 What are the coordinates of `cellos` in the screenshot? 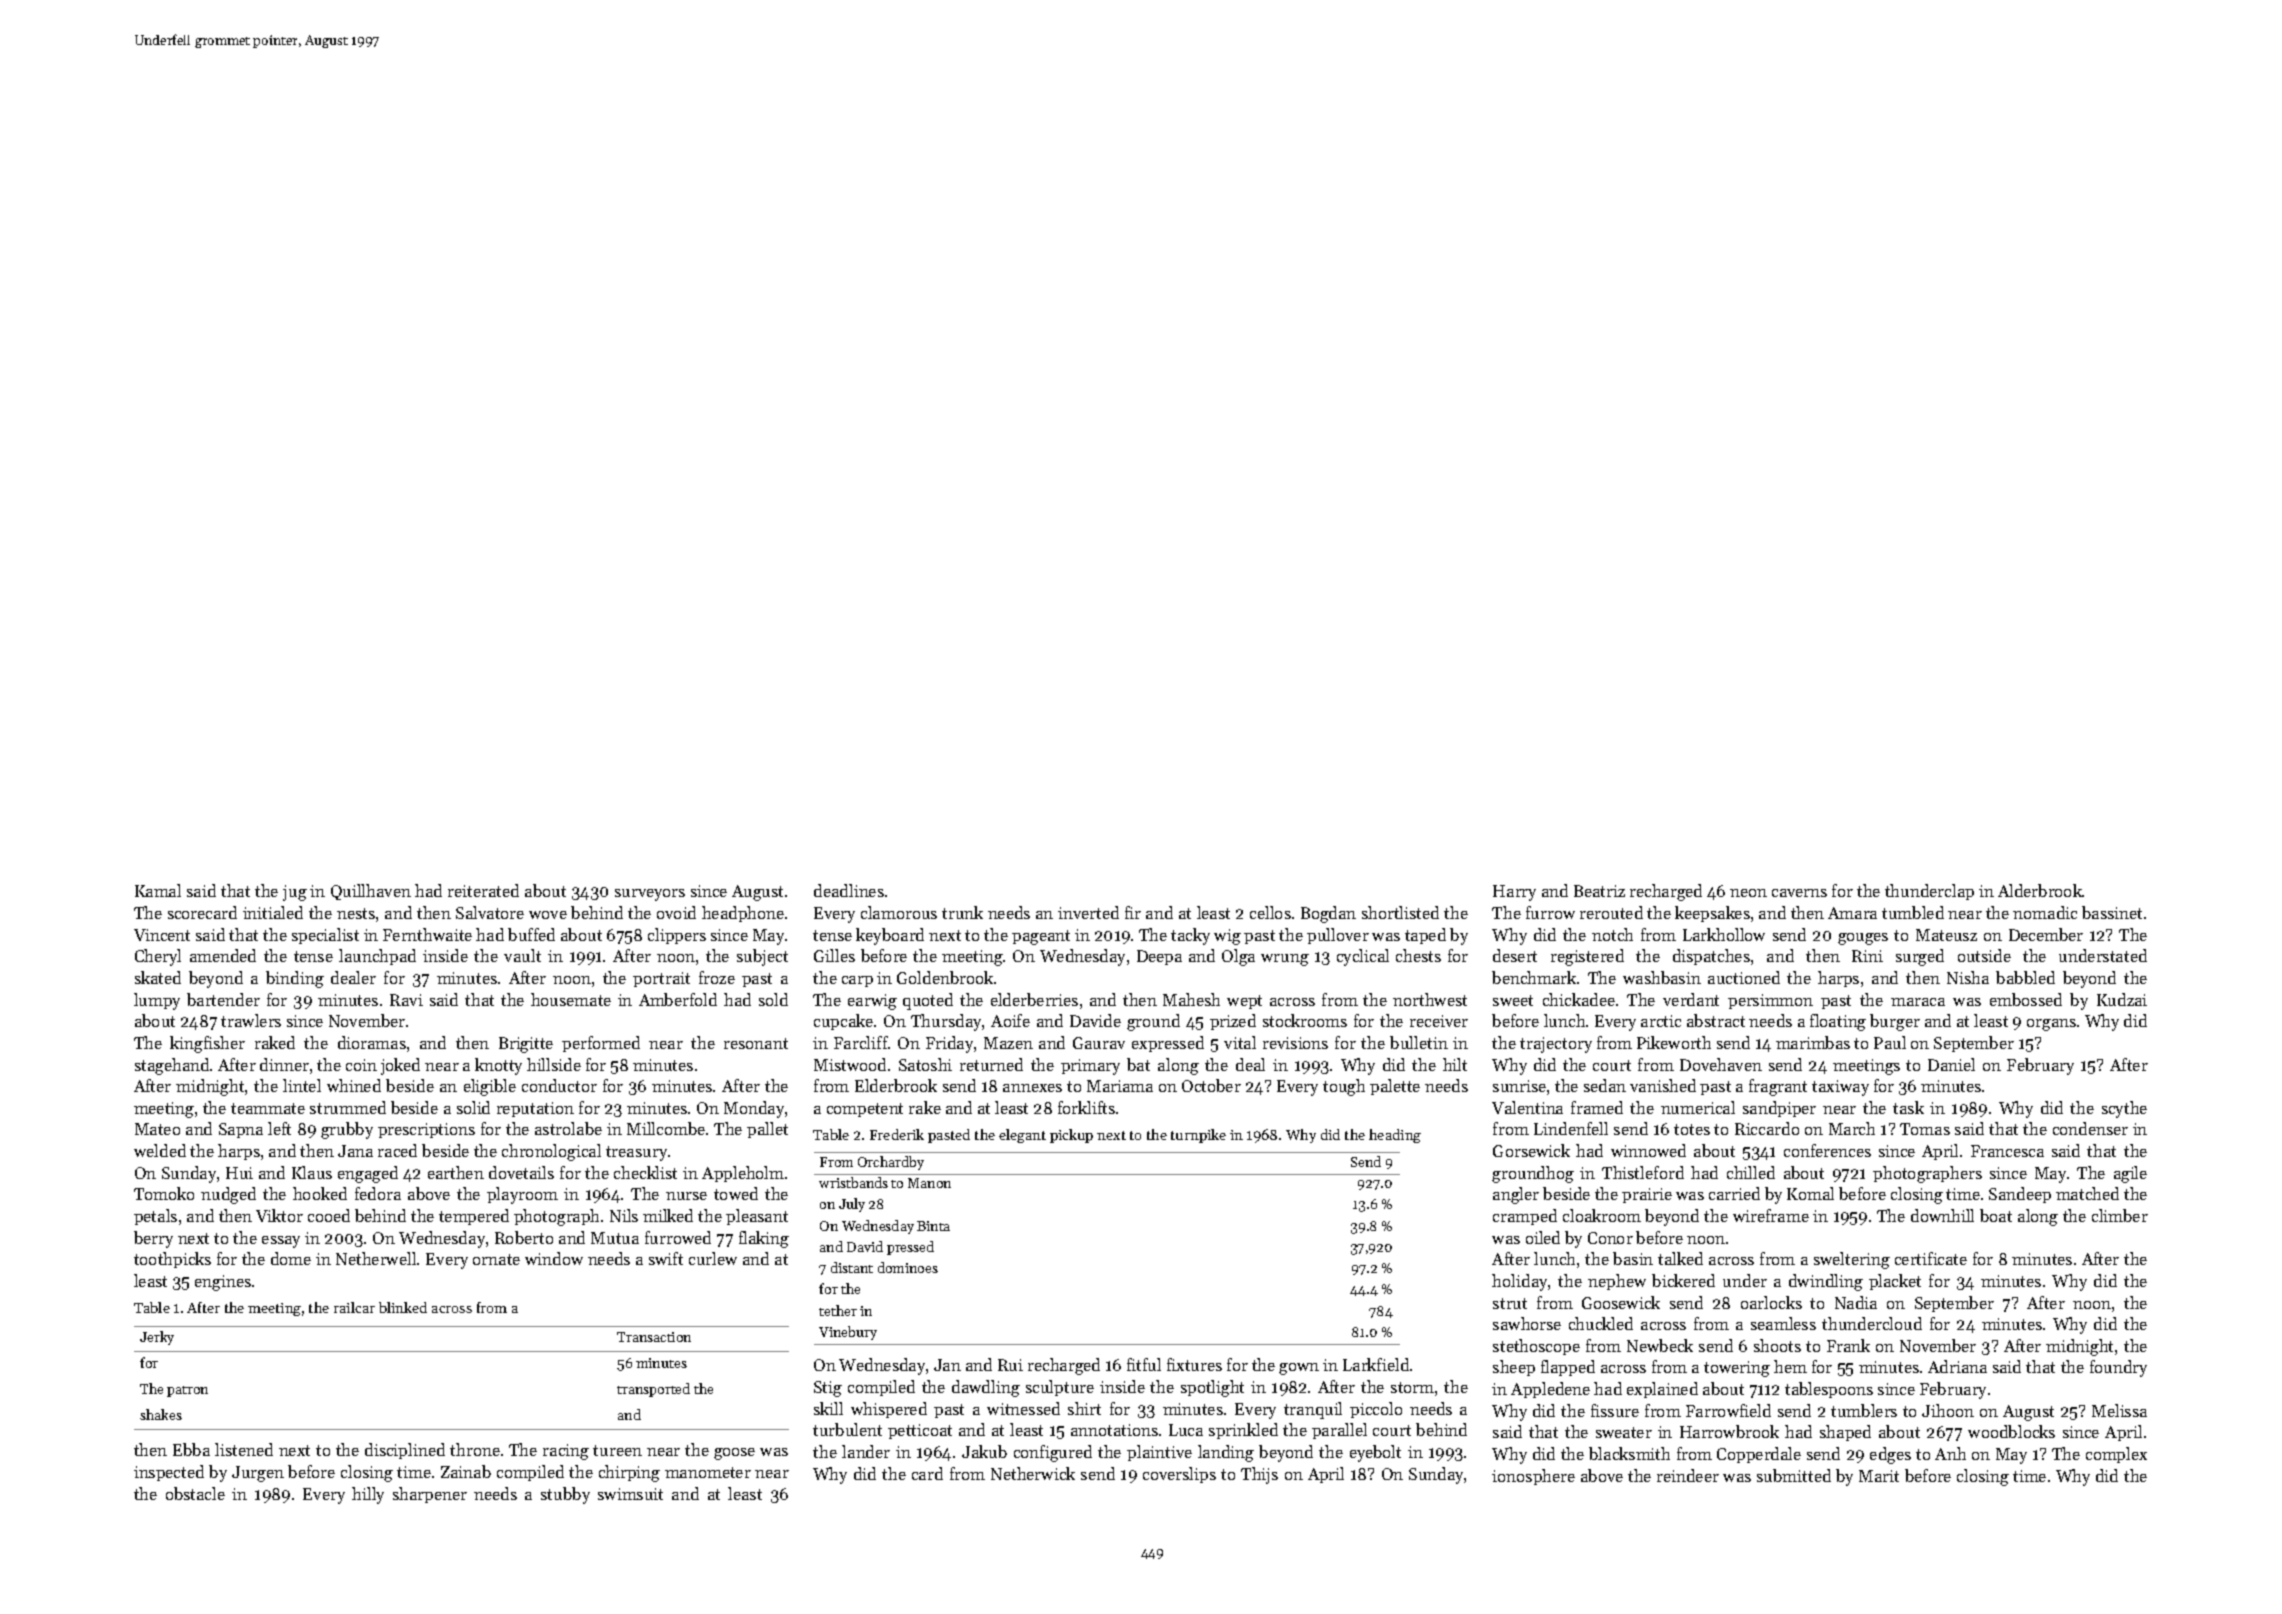 It's located at (1270, 912).
